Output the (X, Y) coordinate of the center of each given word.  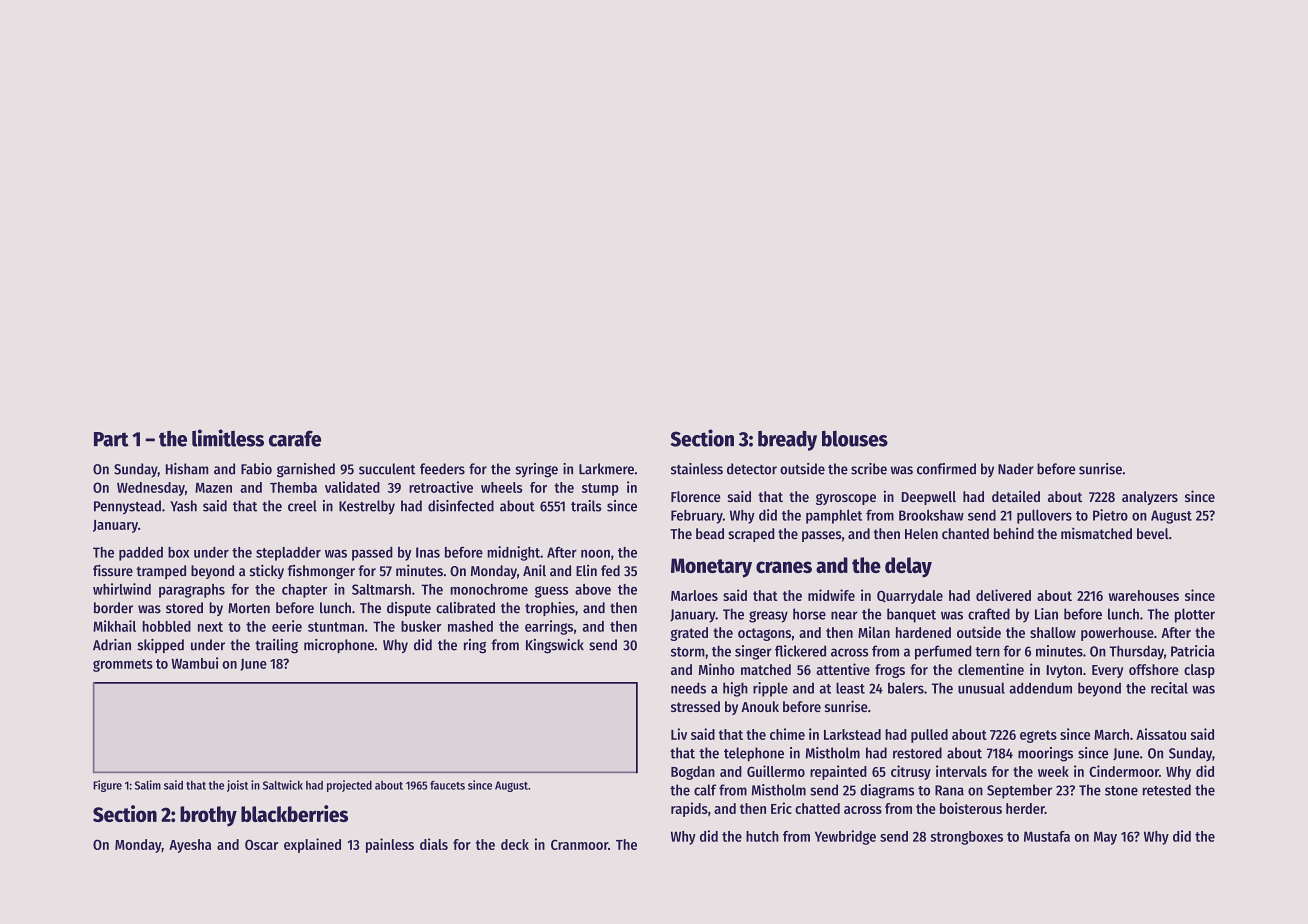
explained (312, 845)
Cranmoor (579, 844)
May (1105, 838)
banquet (911, 615)
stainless (697, 469)
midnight (513, 553)
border (113, 608)
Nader (1016, 469)
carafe (295, 438)
